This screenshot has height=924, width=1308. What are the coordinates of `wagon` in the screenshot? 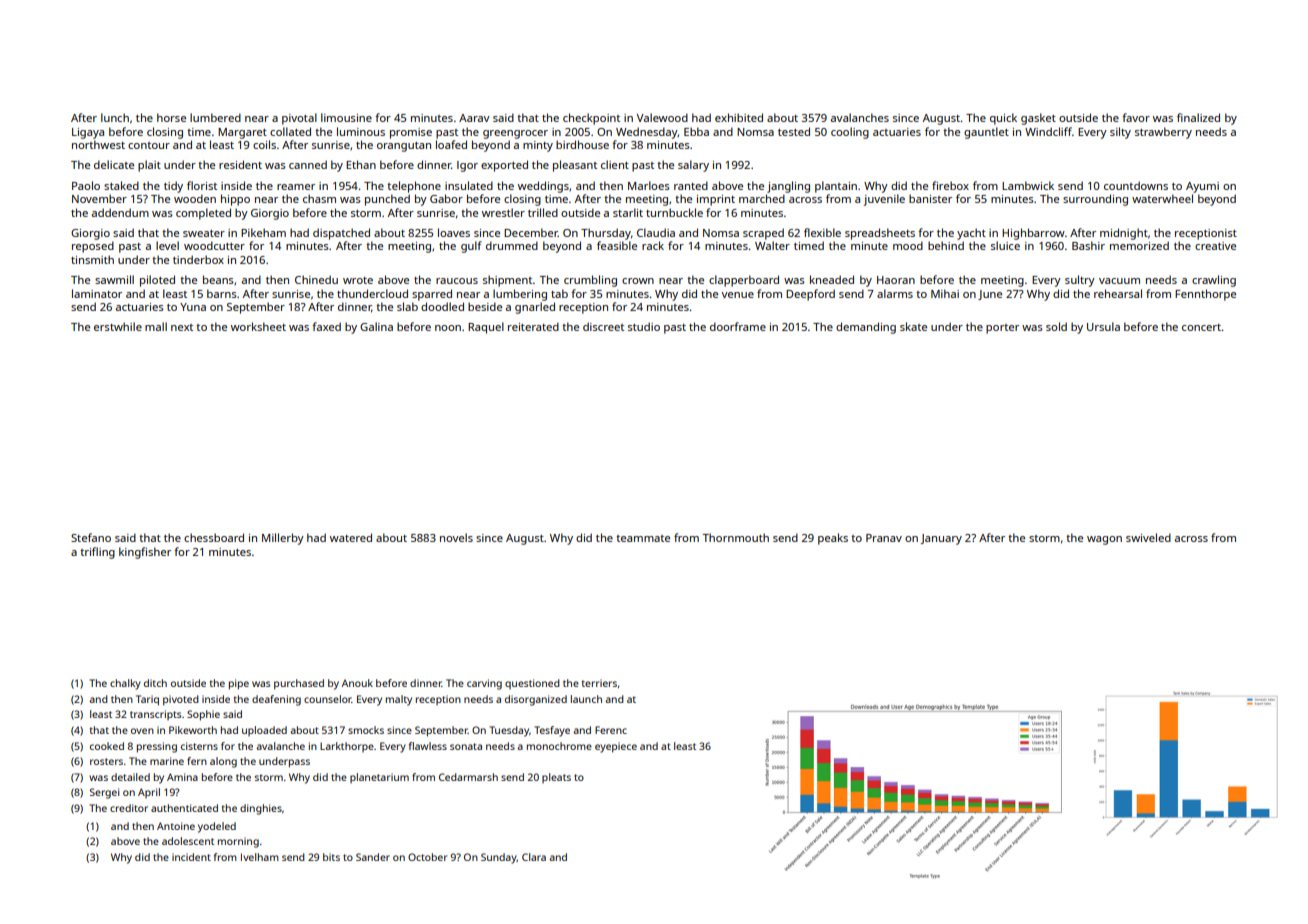 It's located at (1104, 540).
